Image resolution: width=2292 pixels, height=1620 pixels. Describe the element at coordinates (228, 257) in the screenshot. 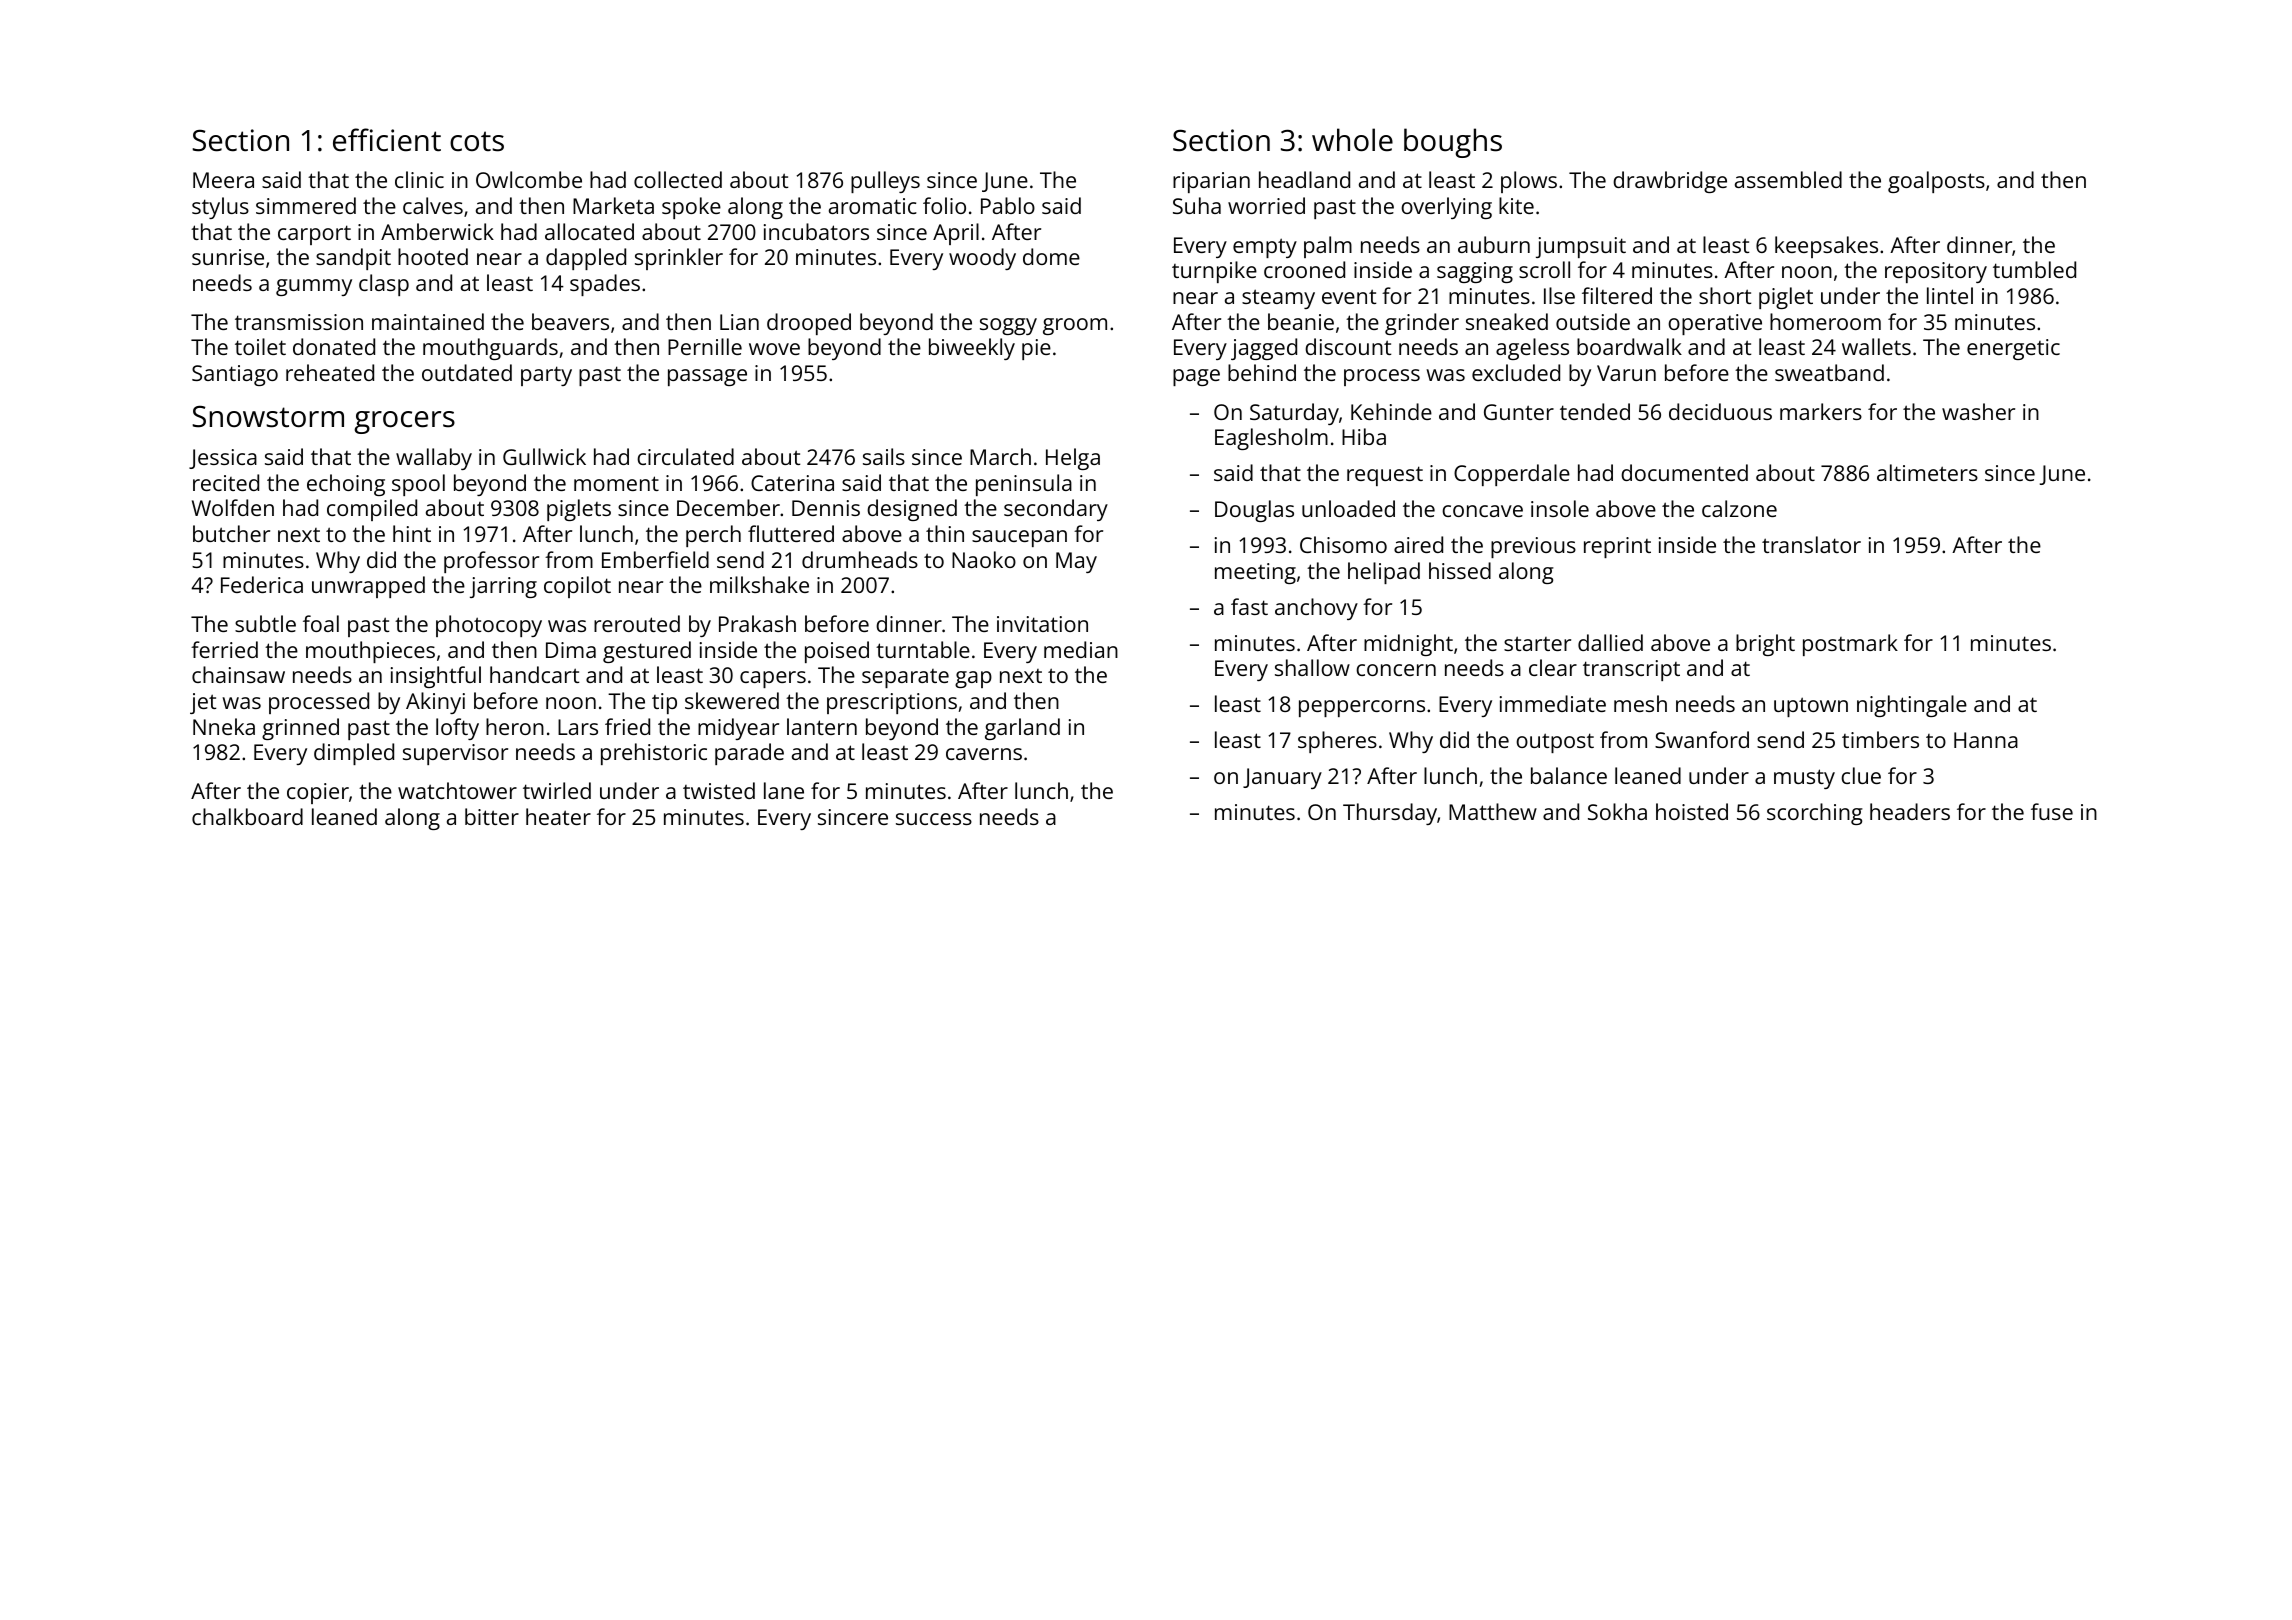

I see `sunrise` at that location.
